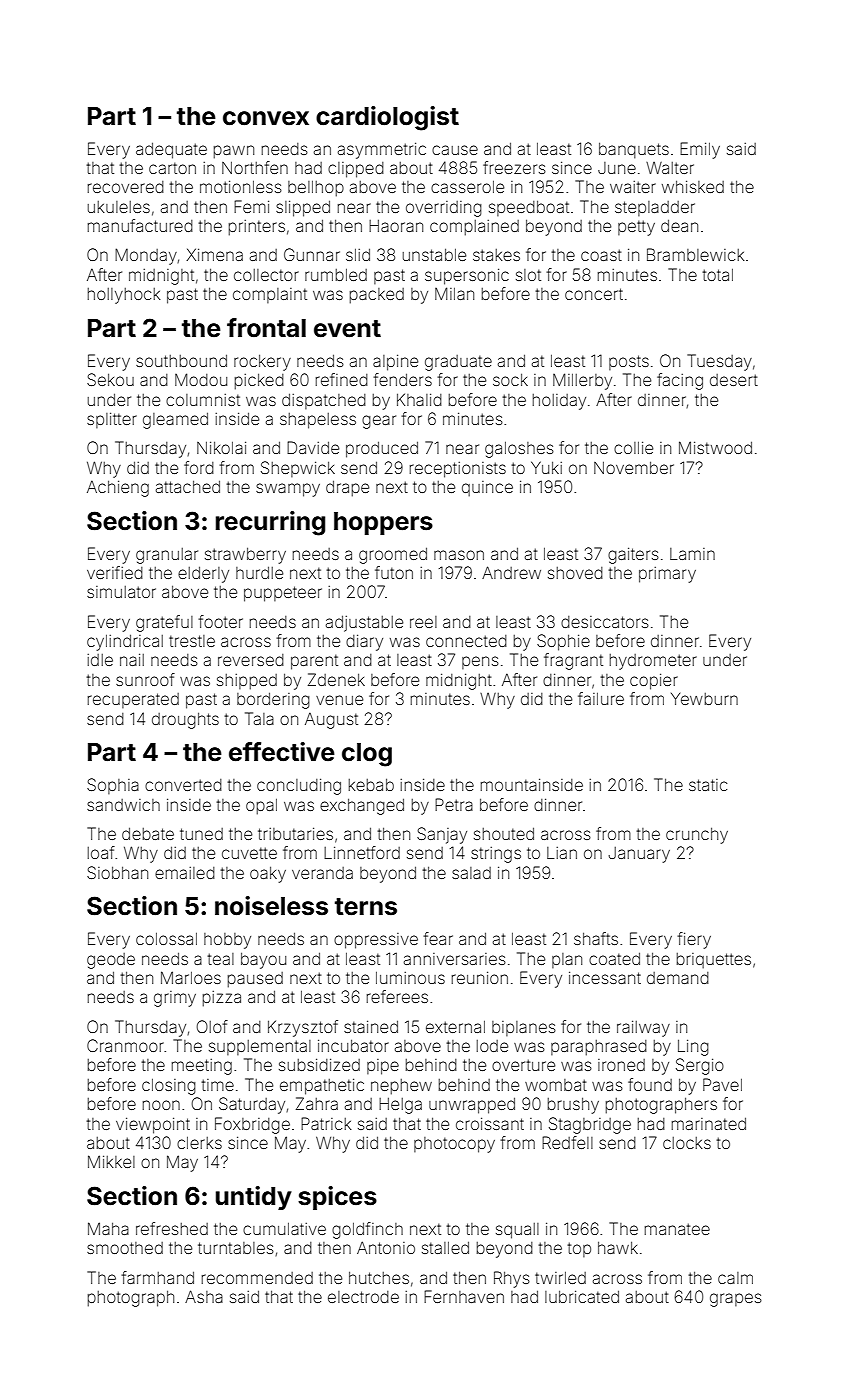  I want to click on Mikkel, so click(111, 1161).
